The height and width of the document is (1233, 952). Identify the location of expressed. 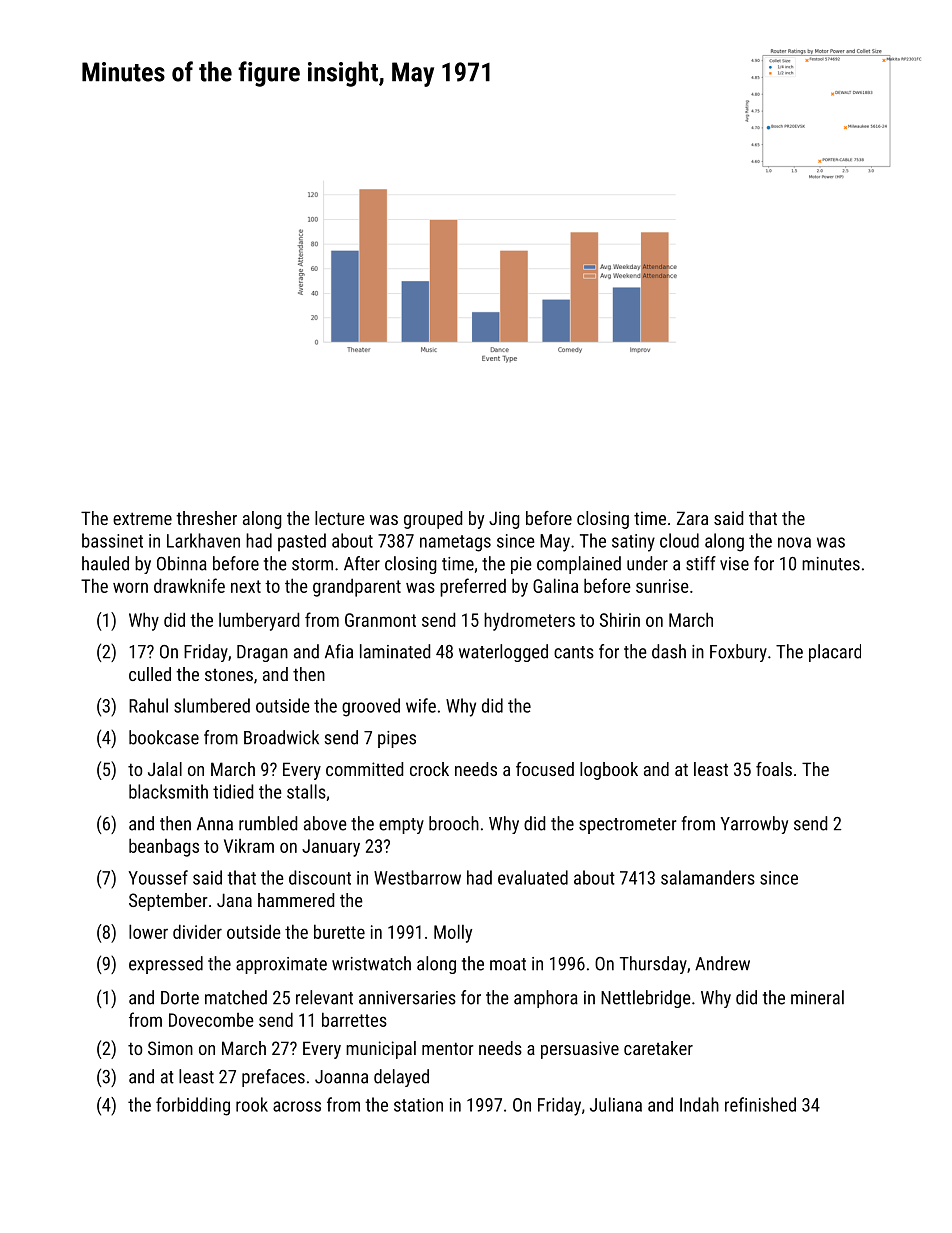
(166, 965).
